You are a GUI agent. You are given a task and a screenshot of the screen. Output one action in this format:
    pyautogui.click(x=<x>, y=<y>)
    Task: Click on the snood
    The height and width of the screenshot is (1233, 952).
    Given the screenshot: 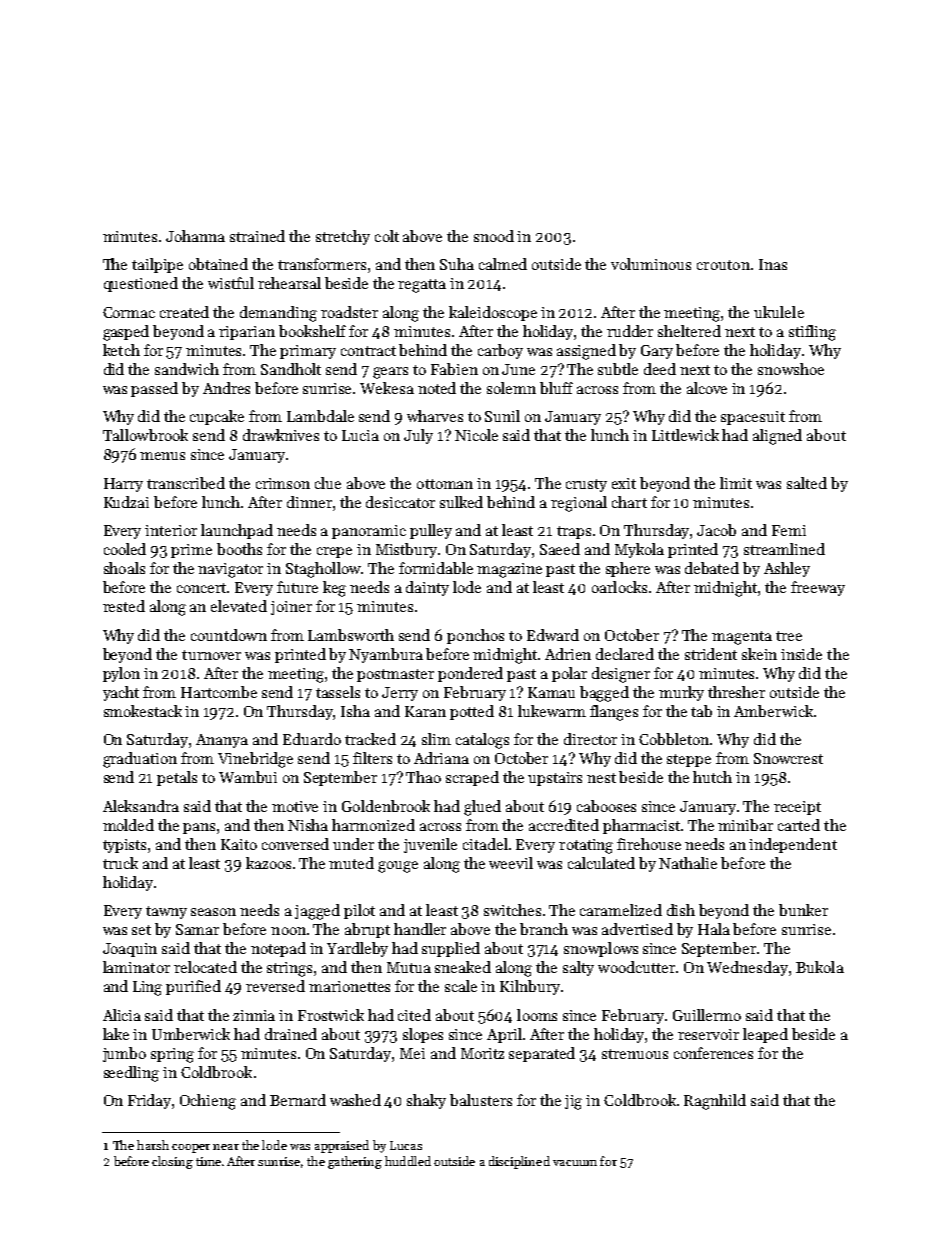 What is the action you would take?
    pyautogui.click(x=494, y=236)
